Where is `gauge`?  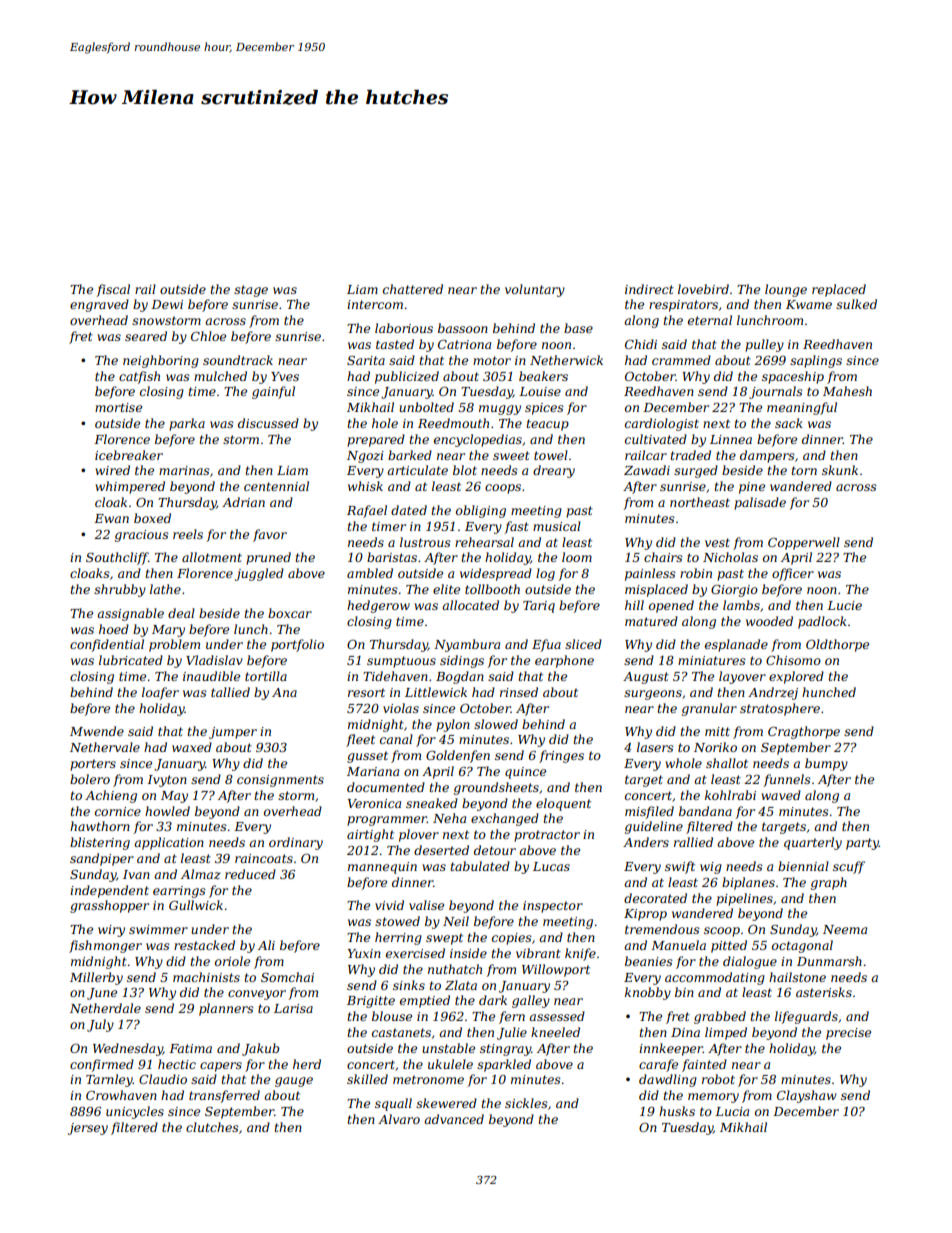
gauge is located at coordinates (294, 1082).
